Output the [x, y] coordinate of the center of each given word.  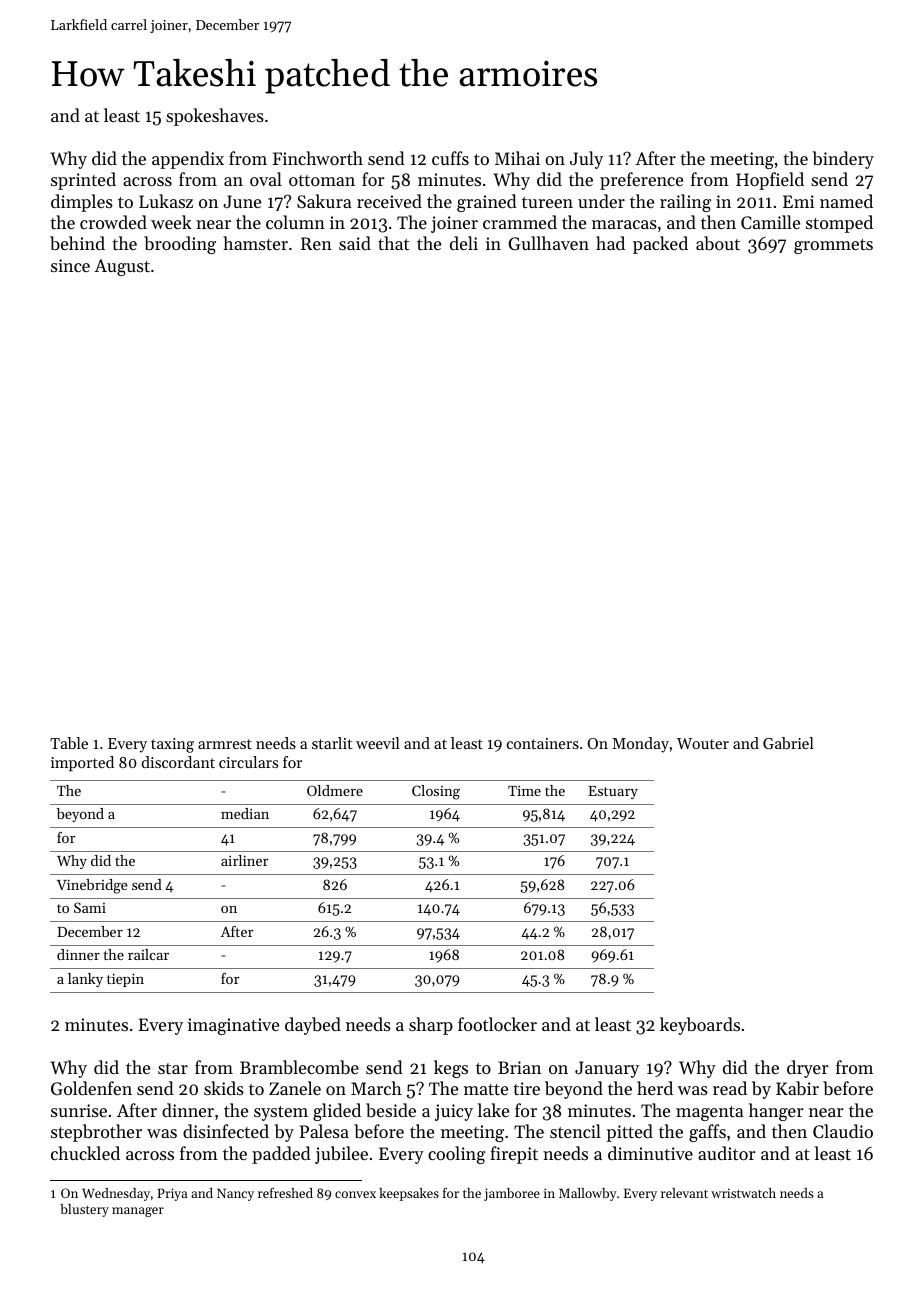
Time [524, 791]
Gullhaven [549, 243]
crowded [113, 222]
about [718, 243]
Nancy [235, 1194]
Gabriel [788, 743]
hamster [255, 243]
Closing [436, 792]
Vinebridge [92, 886]
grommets [833, 246]
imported [82, 764]
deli [464, 243]
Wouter [703, 743]
